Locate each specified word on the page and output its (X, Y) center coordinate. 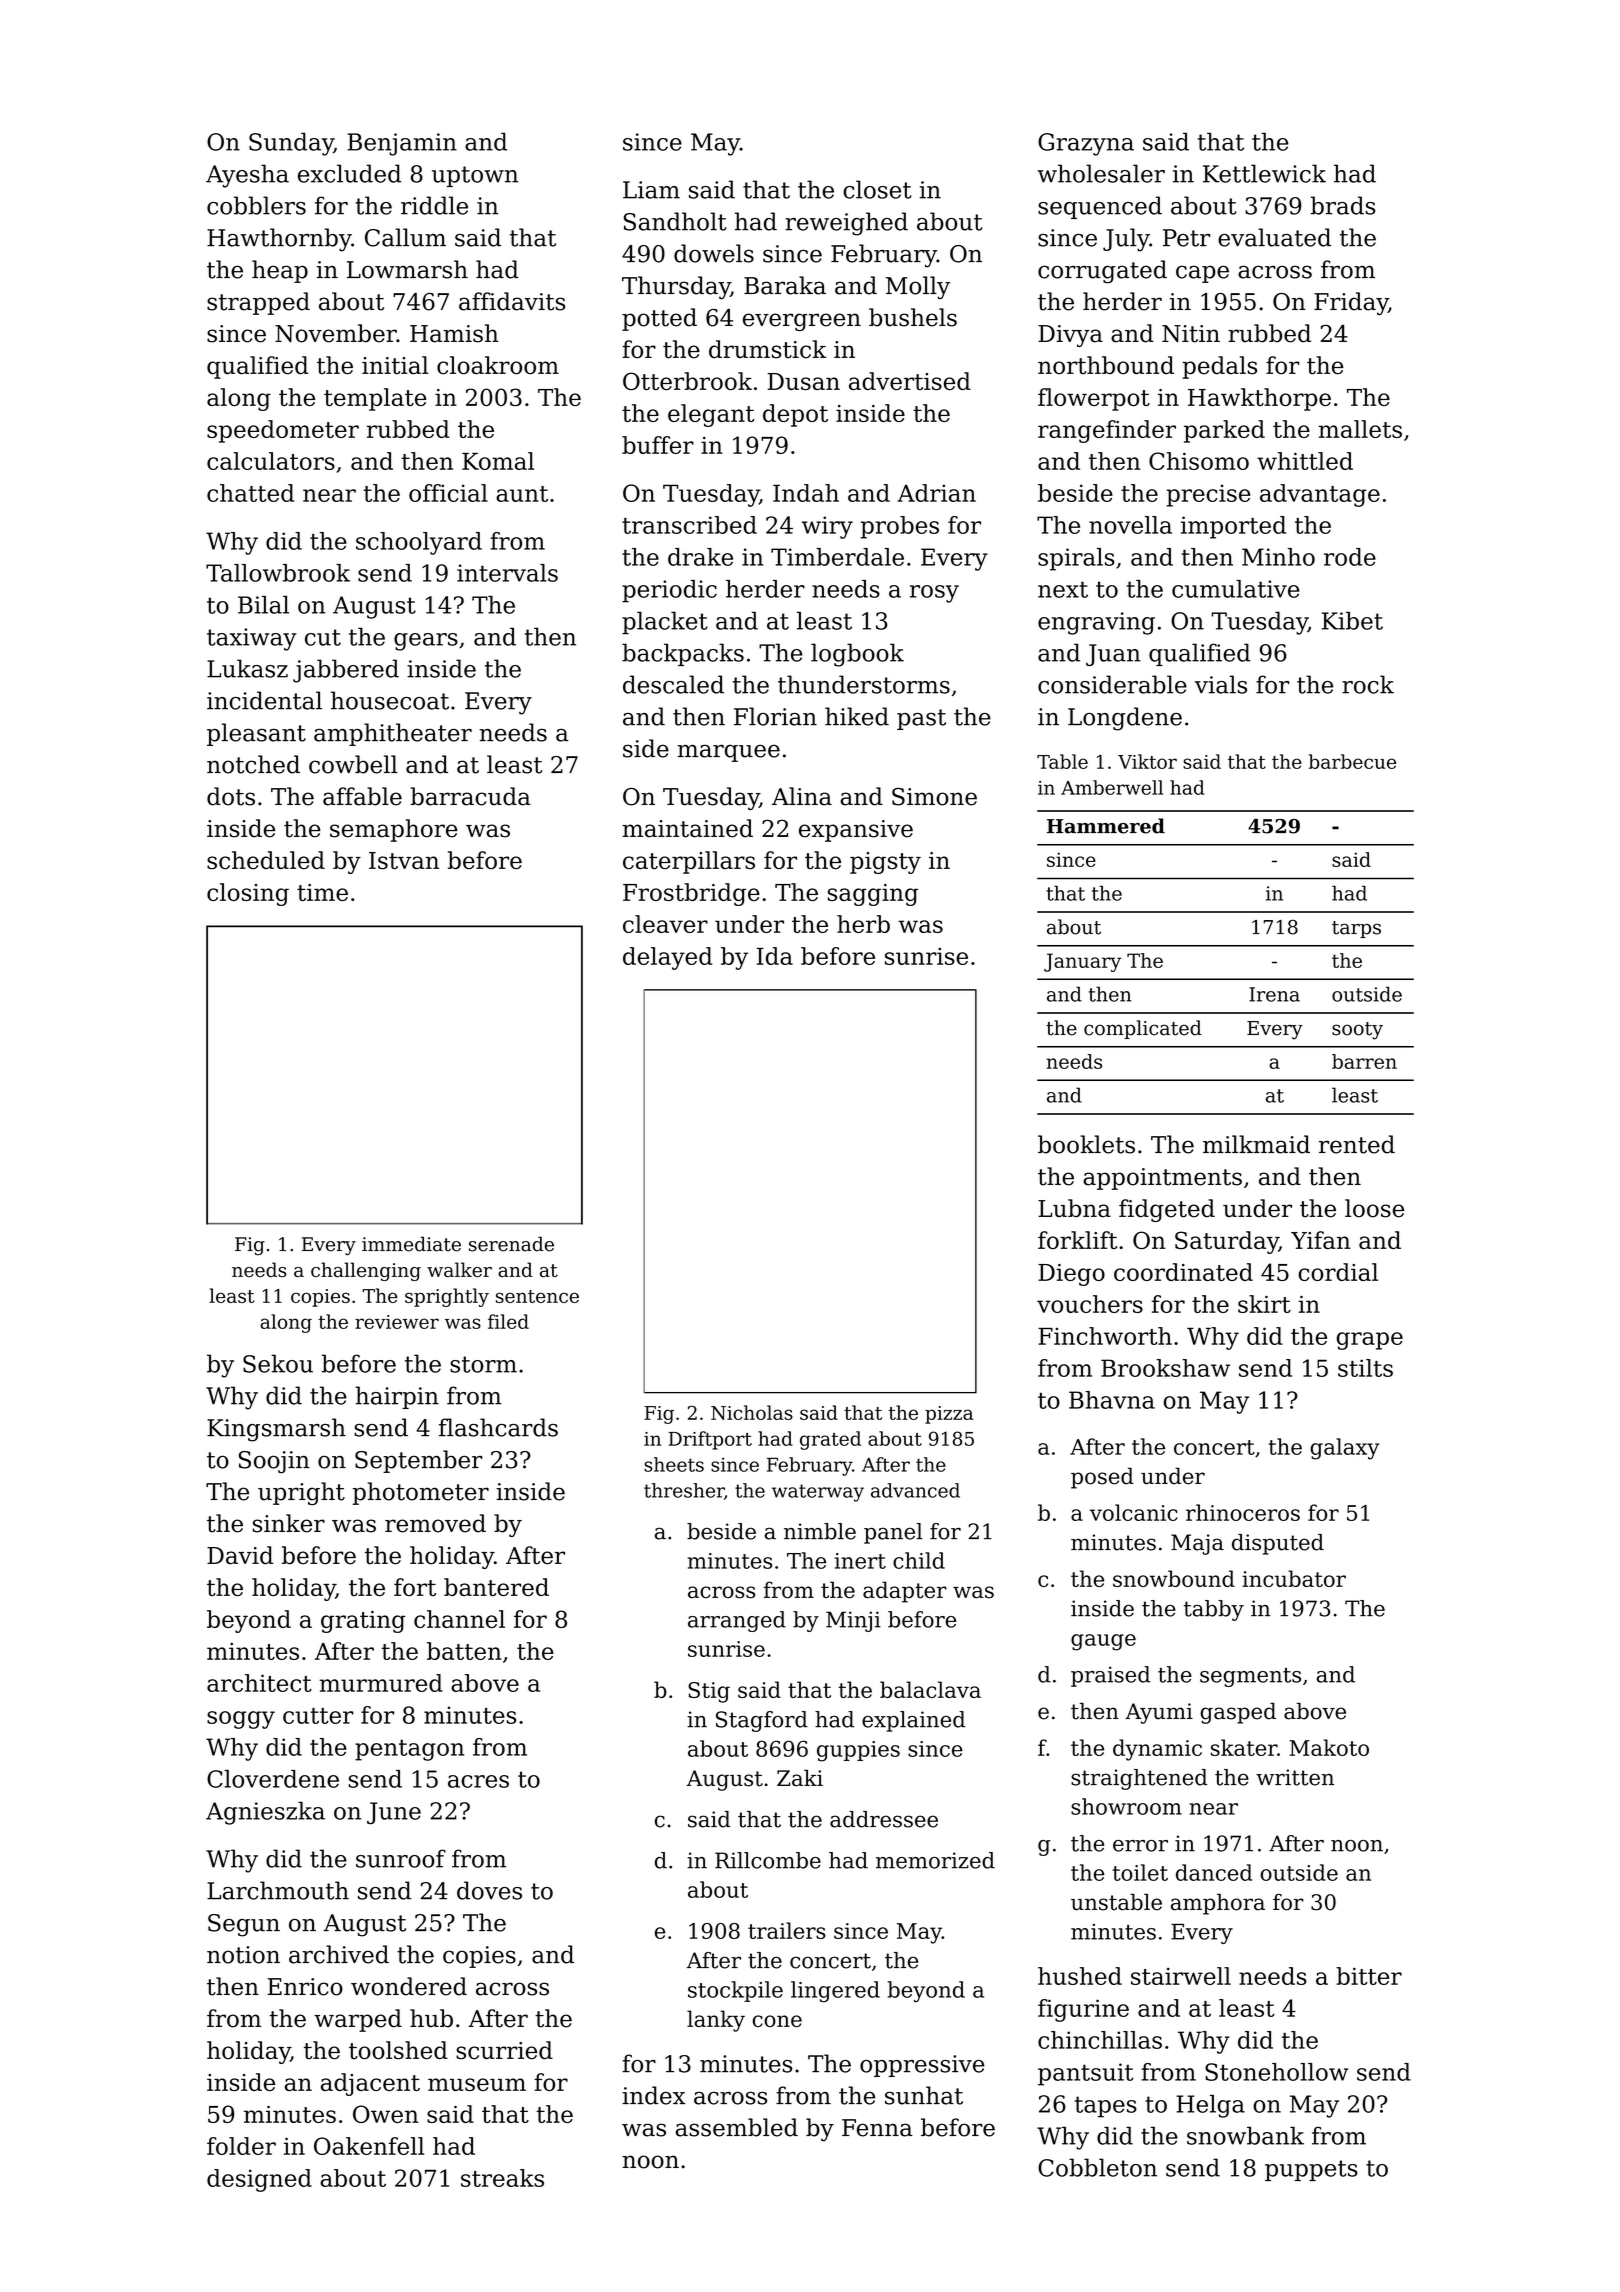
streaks (502, 2178)
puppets (1311, 2170)
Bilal (263, 605)
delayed (667, 958)
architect (259, 1683)
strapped (258, 303)
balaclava (930, 1689)
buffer (658, 445)
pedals (1219, 367)
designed (259, 2180)
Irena (1274, 994)
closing (248, 894)
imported (1233, 527)
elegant (711, 415)
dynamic (1157, 1750)
